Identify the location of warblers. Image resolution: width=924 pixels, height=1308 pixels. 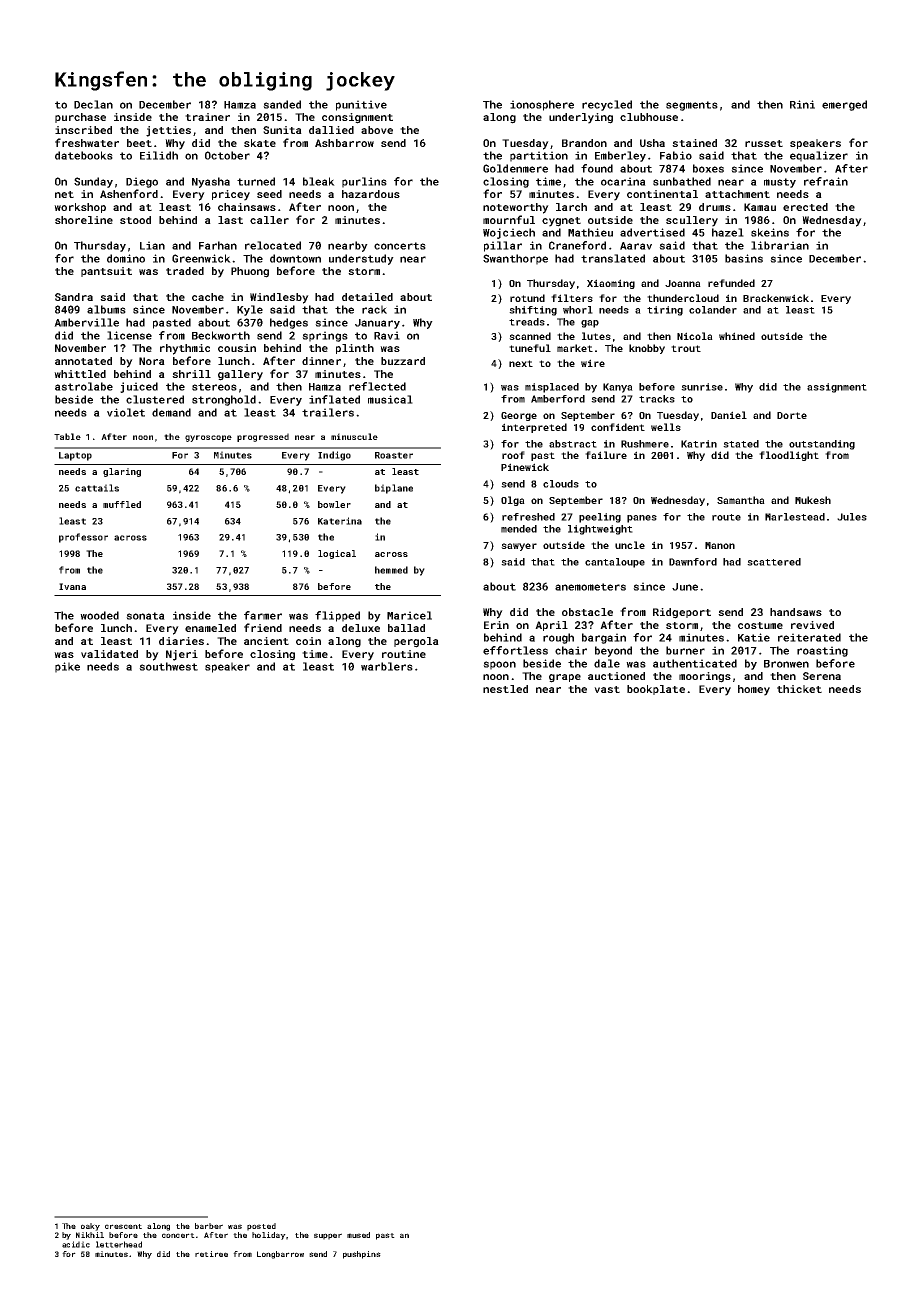
(387, 666).
